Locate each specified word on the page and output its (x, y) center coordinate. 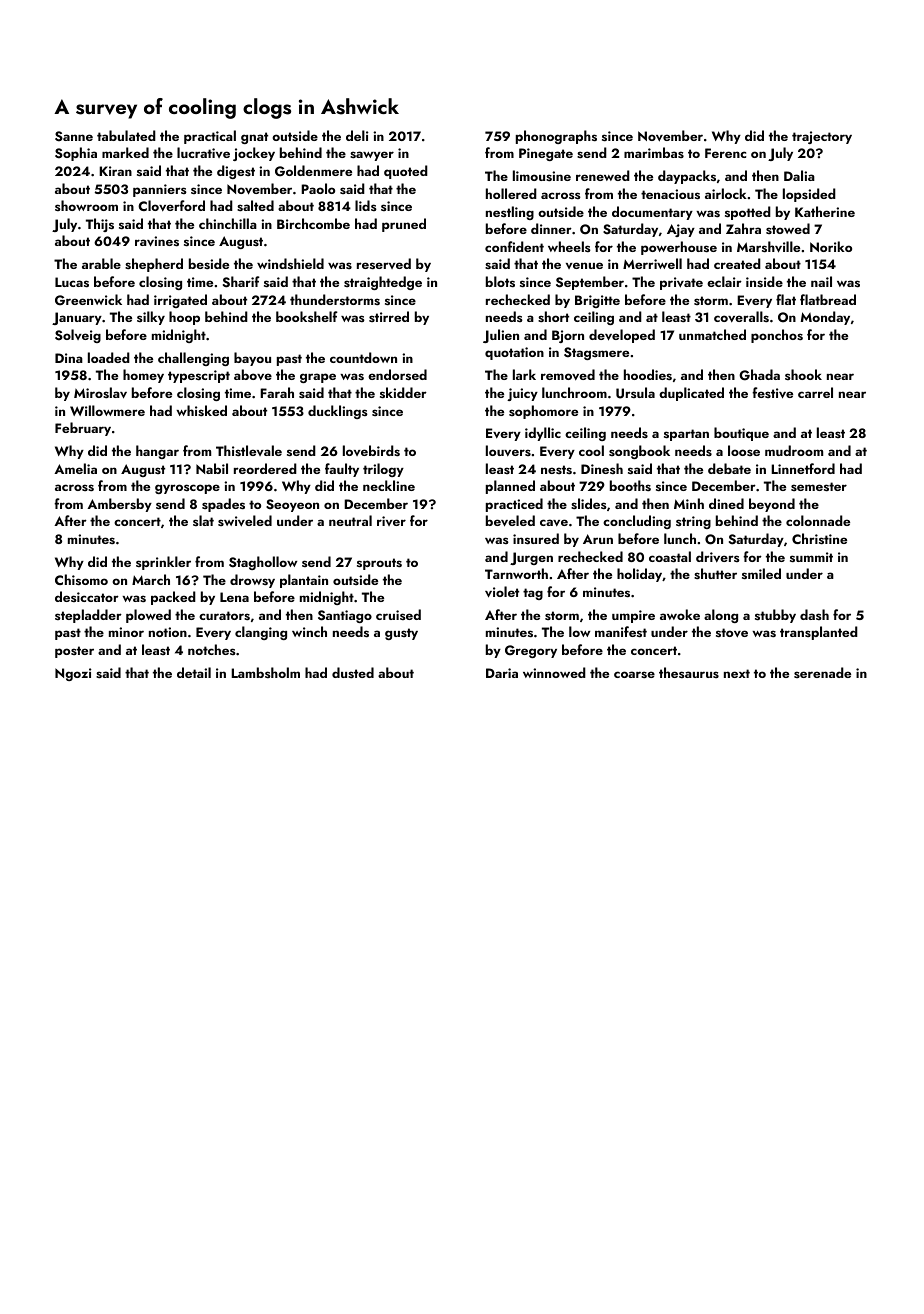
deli (357, 135)
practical (210, 137)
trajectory (822, 137)
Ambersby (119, 505)
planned (510, 487)
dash (814, 614)
